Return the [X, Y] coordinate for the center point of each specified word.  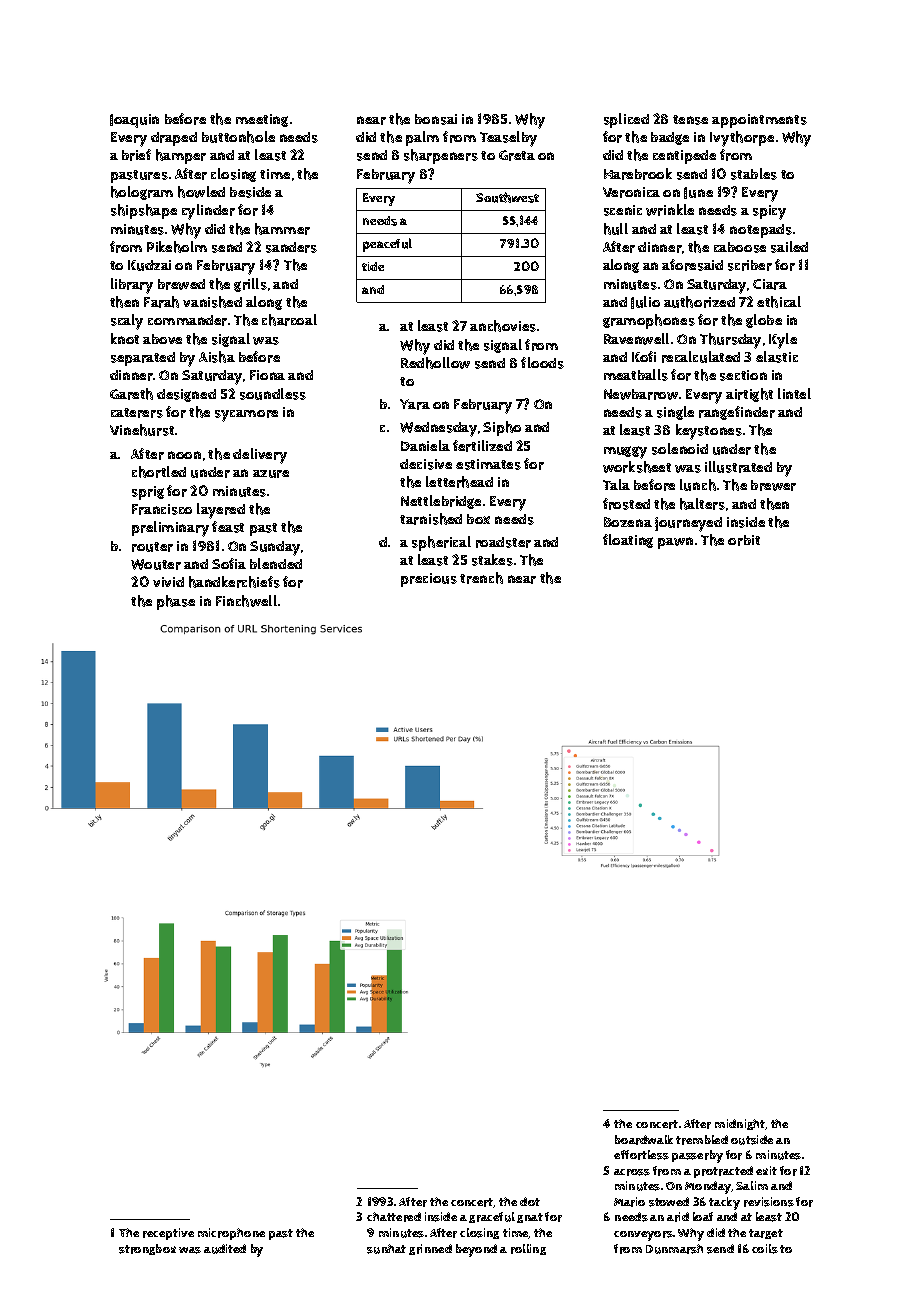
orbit [744, 540]
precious [429, 580]
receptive [168, 1234]
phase [176, 602]
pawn [675, 543]
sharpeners [441, 156]
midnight [740, 1124]
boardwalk [644, 1140]
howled [201, 192]
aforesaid [692, 265]
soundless [273, 394]
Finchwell [246, 601]
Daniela [425, 445]
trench [481, 578]
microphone [231, 1234]
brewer [773, 485]
